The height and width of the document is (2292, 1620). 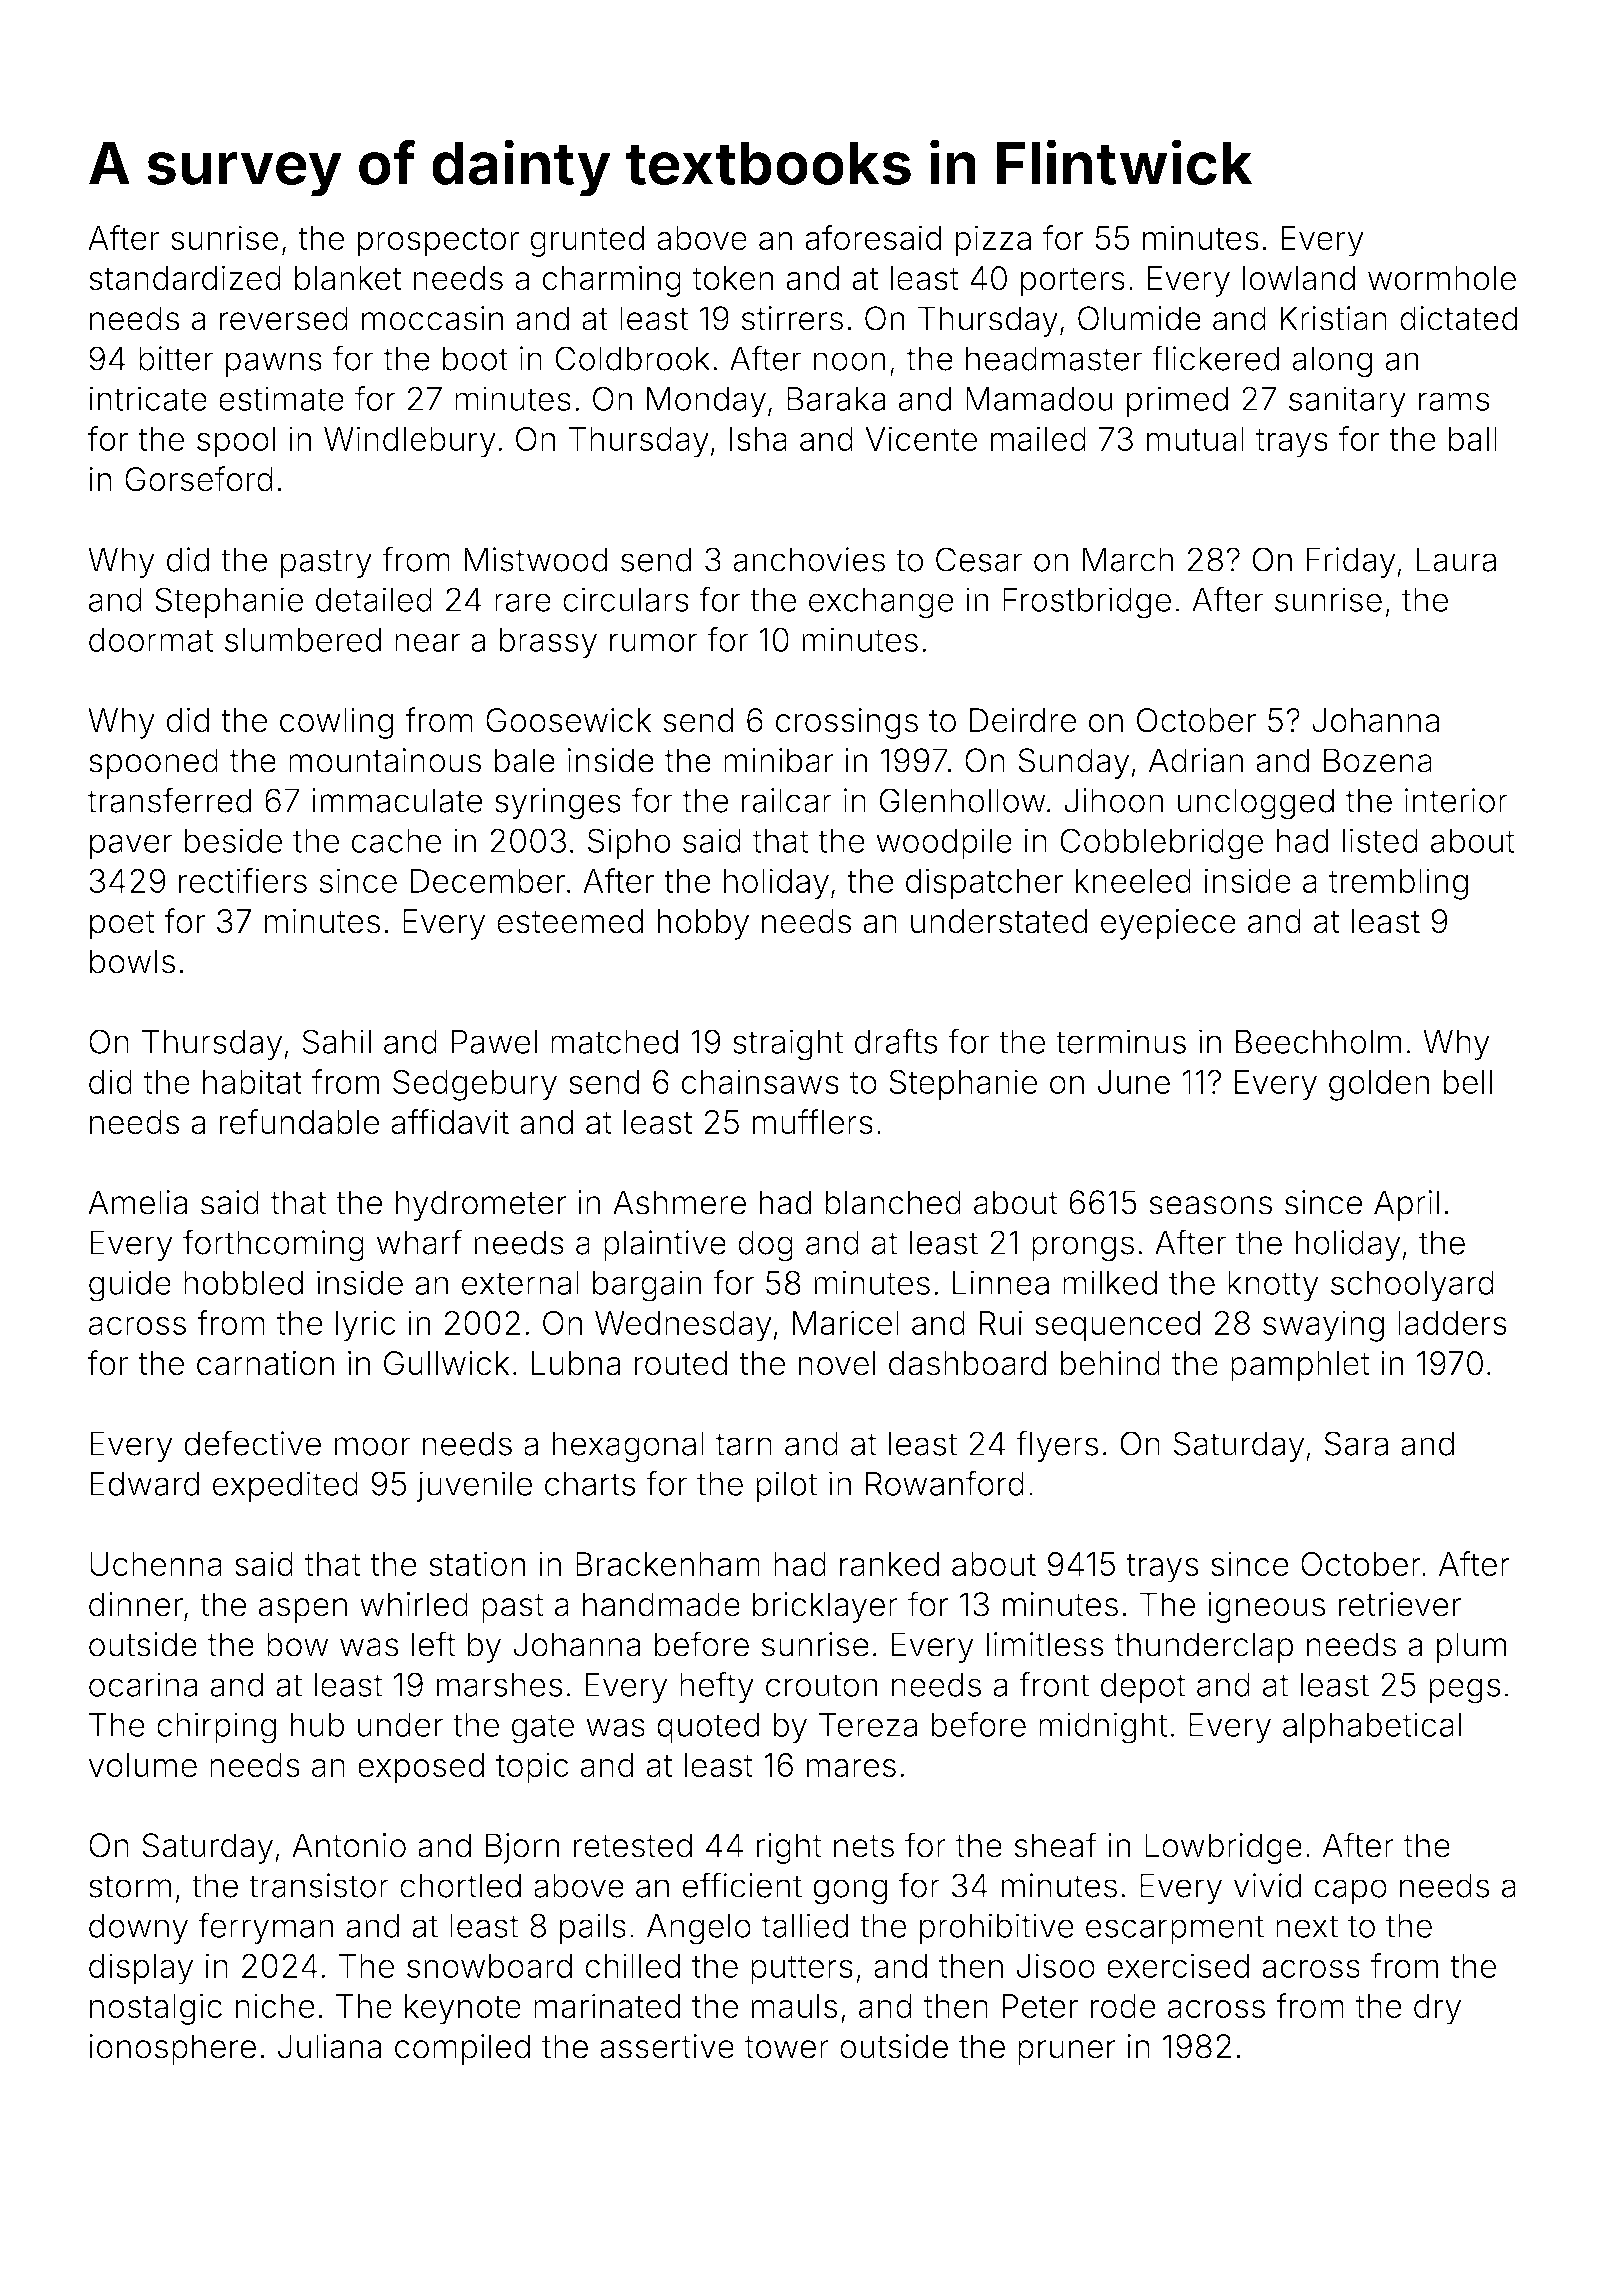 I want to click on Gorseford, so click(x=199, y=479).
